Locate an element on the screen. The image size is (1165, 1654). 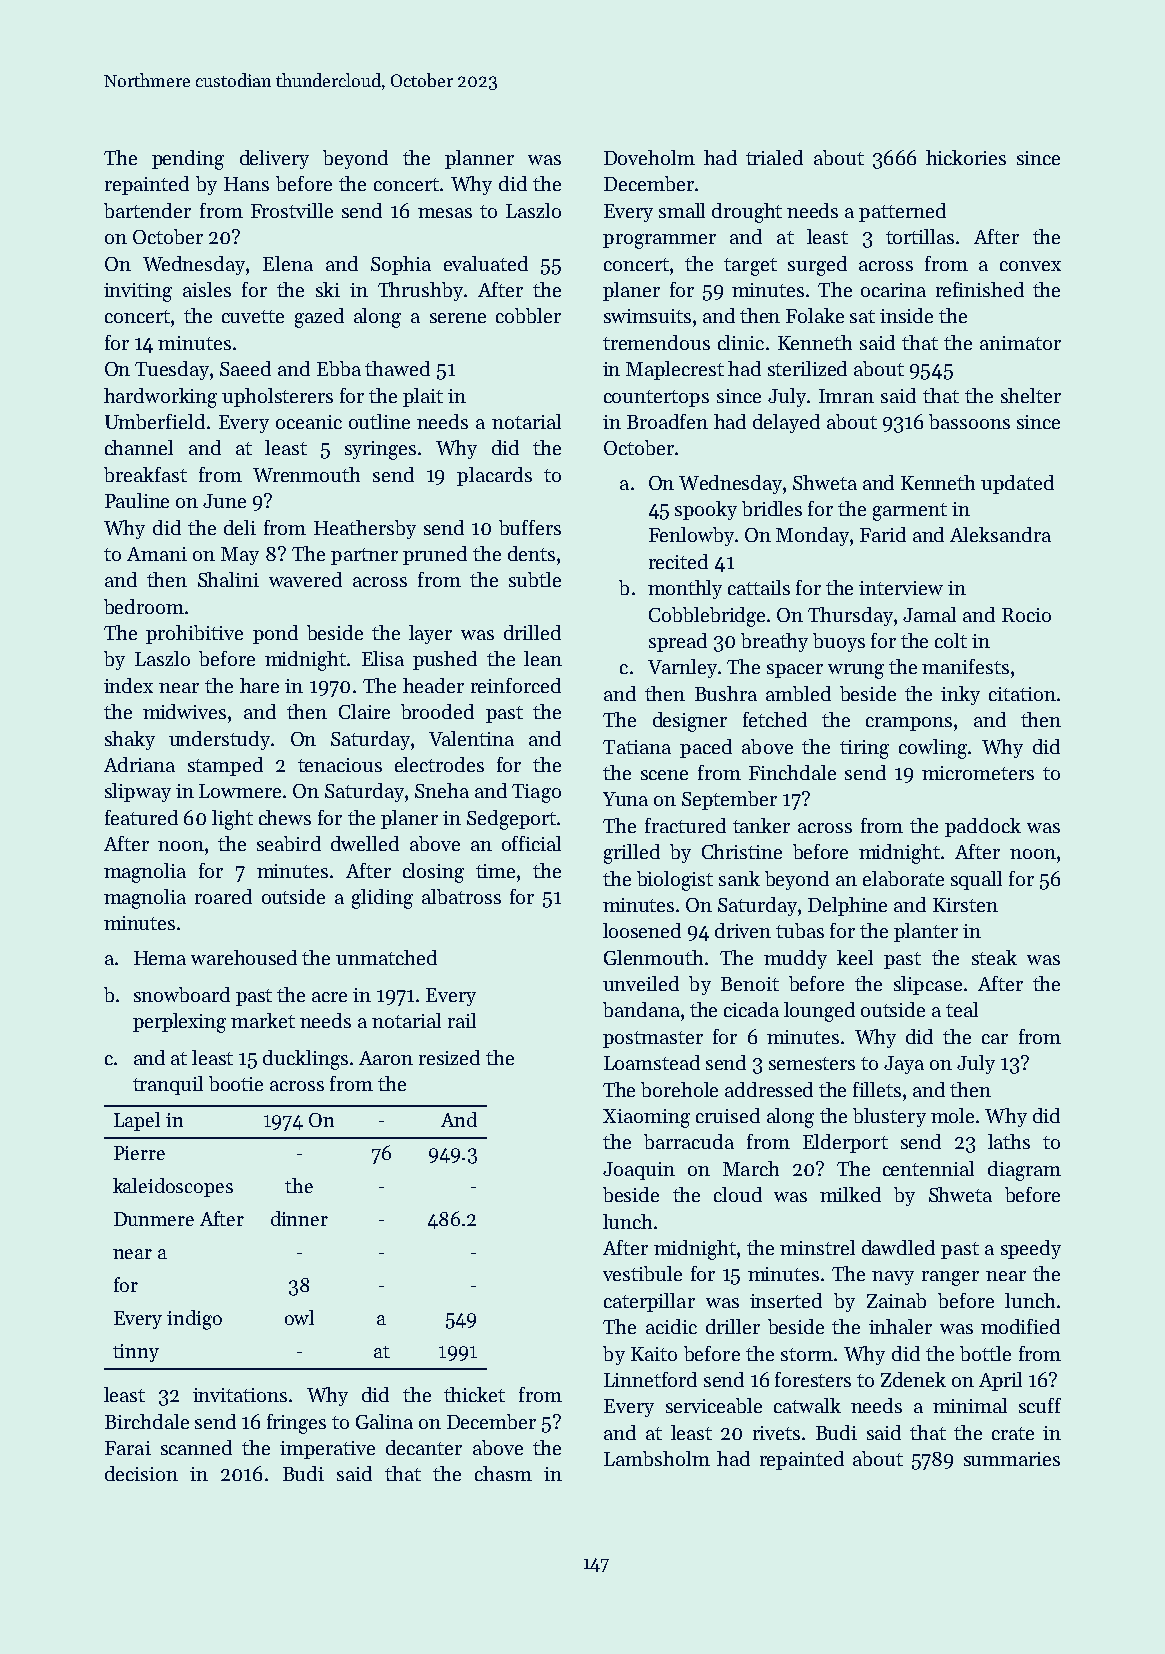
tinny is located at coordinates (136, 1353).
